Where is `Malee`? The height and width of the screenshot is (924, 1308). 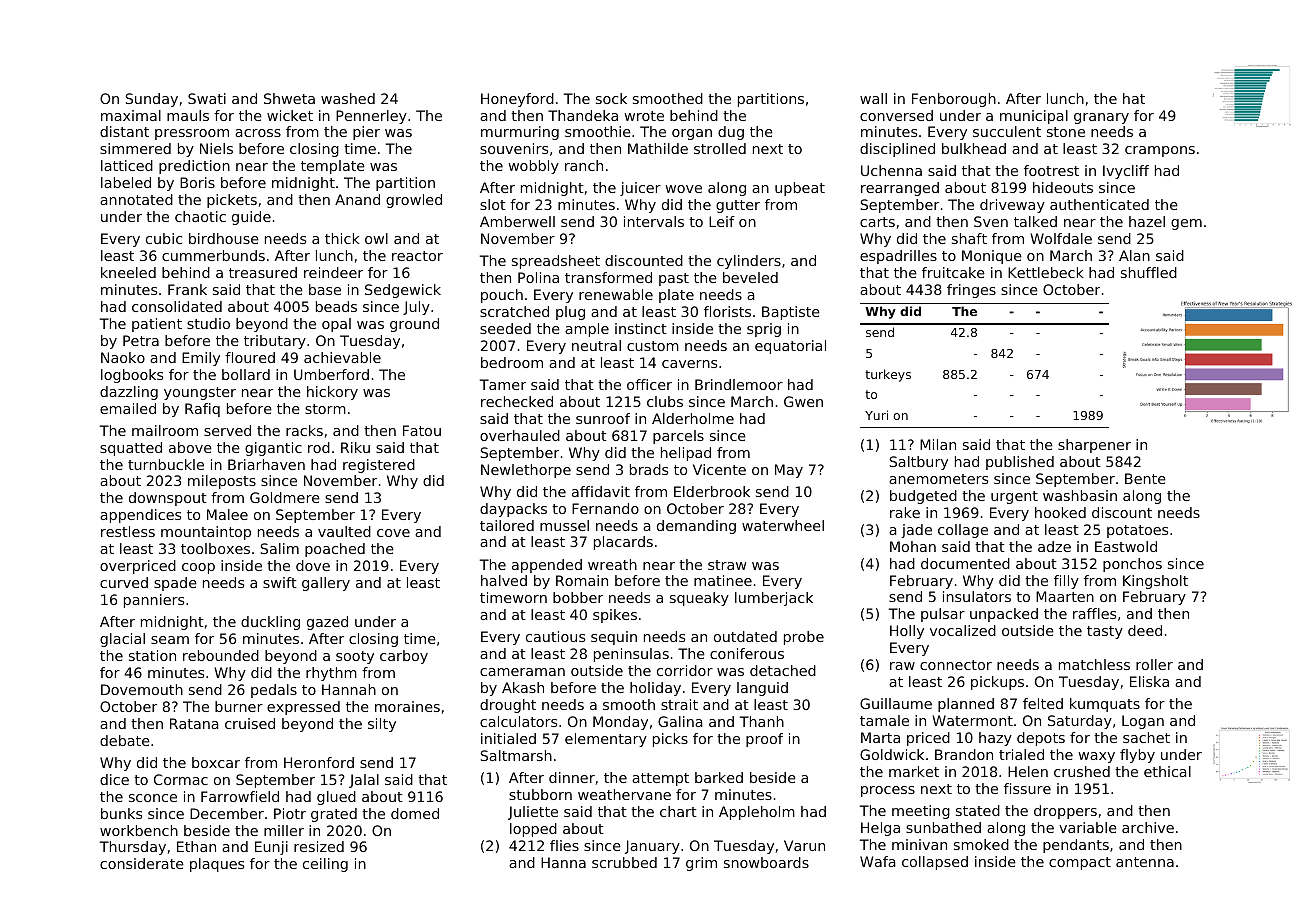
Malee is located at coordinates (227, 514).
